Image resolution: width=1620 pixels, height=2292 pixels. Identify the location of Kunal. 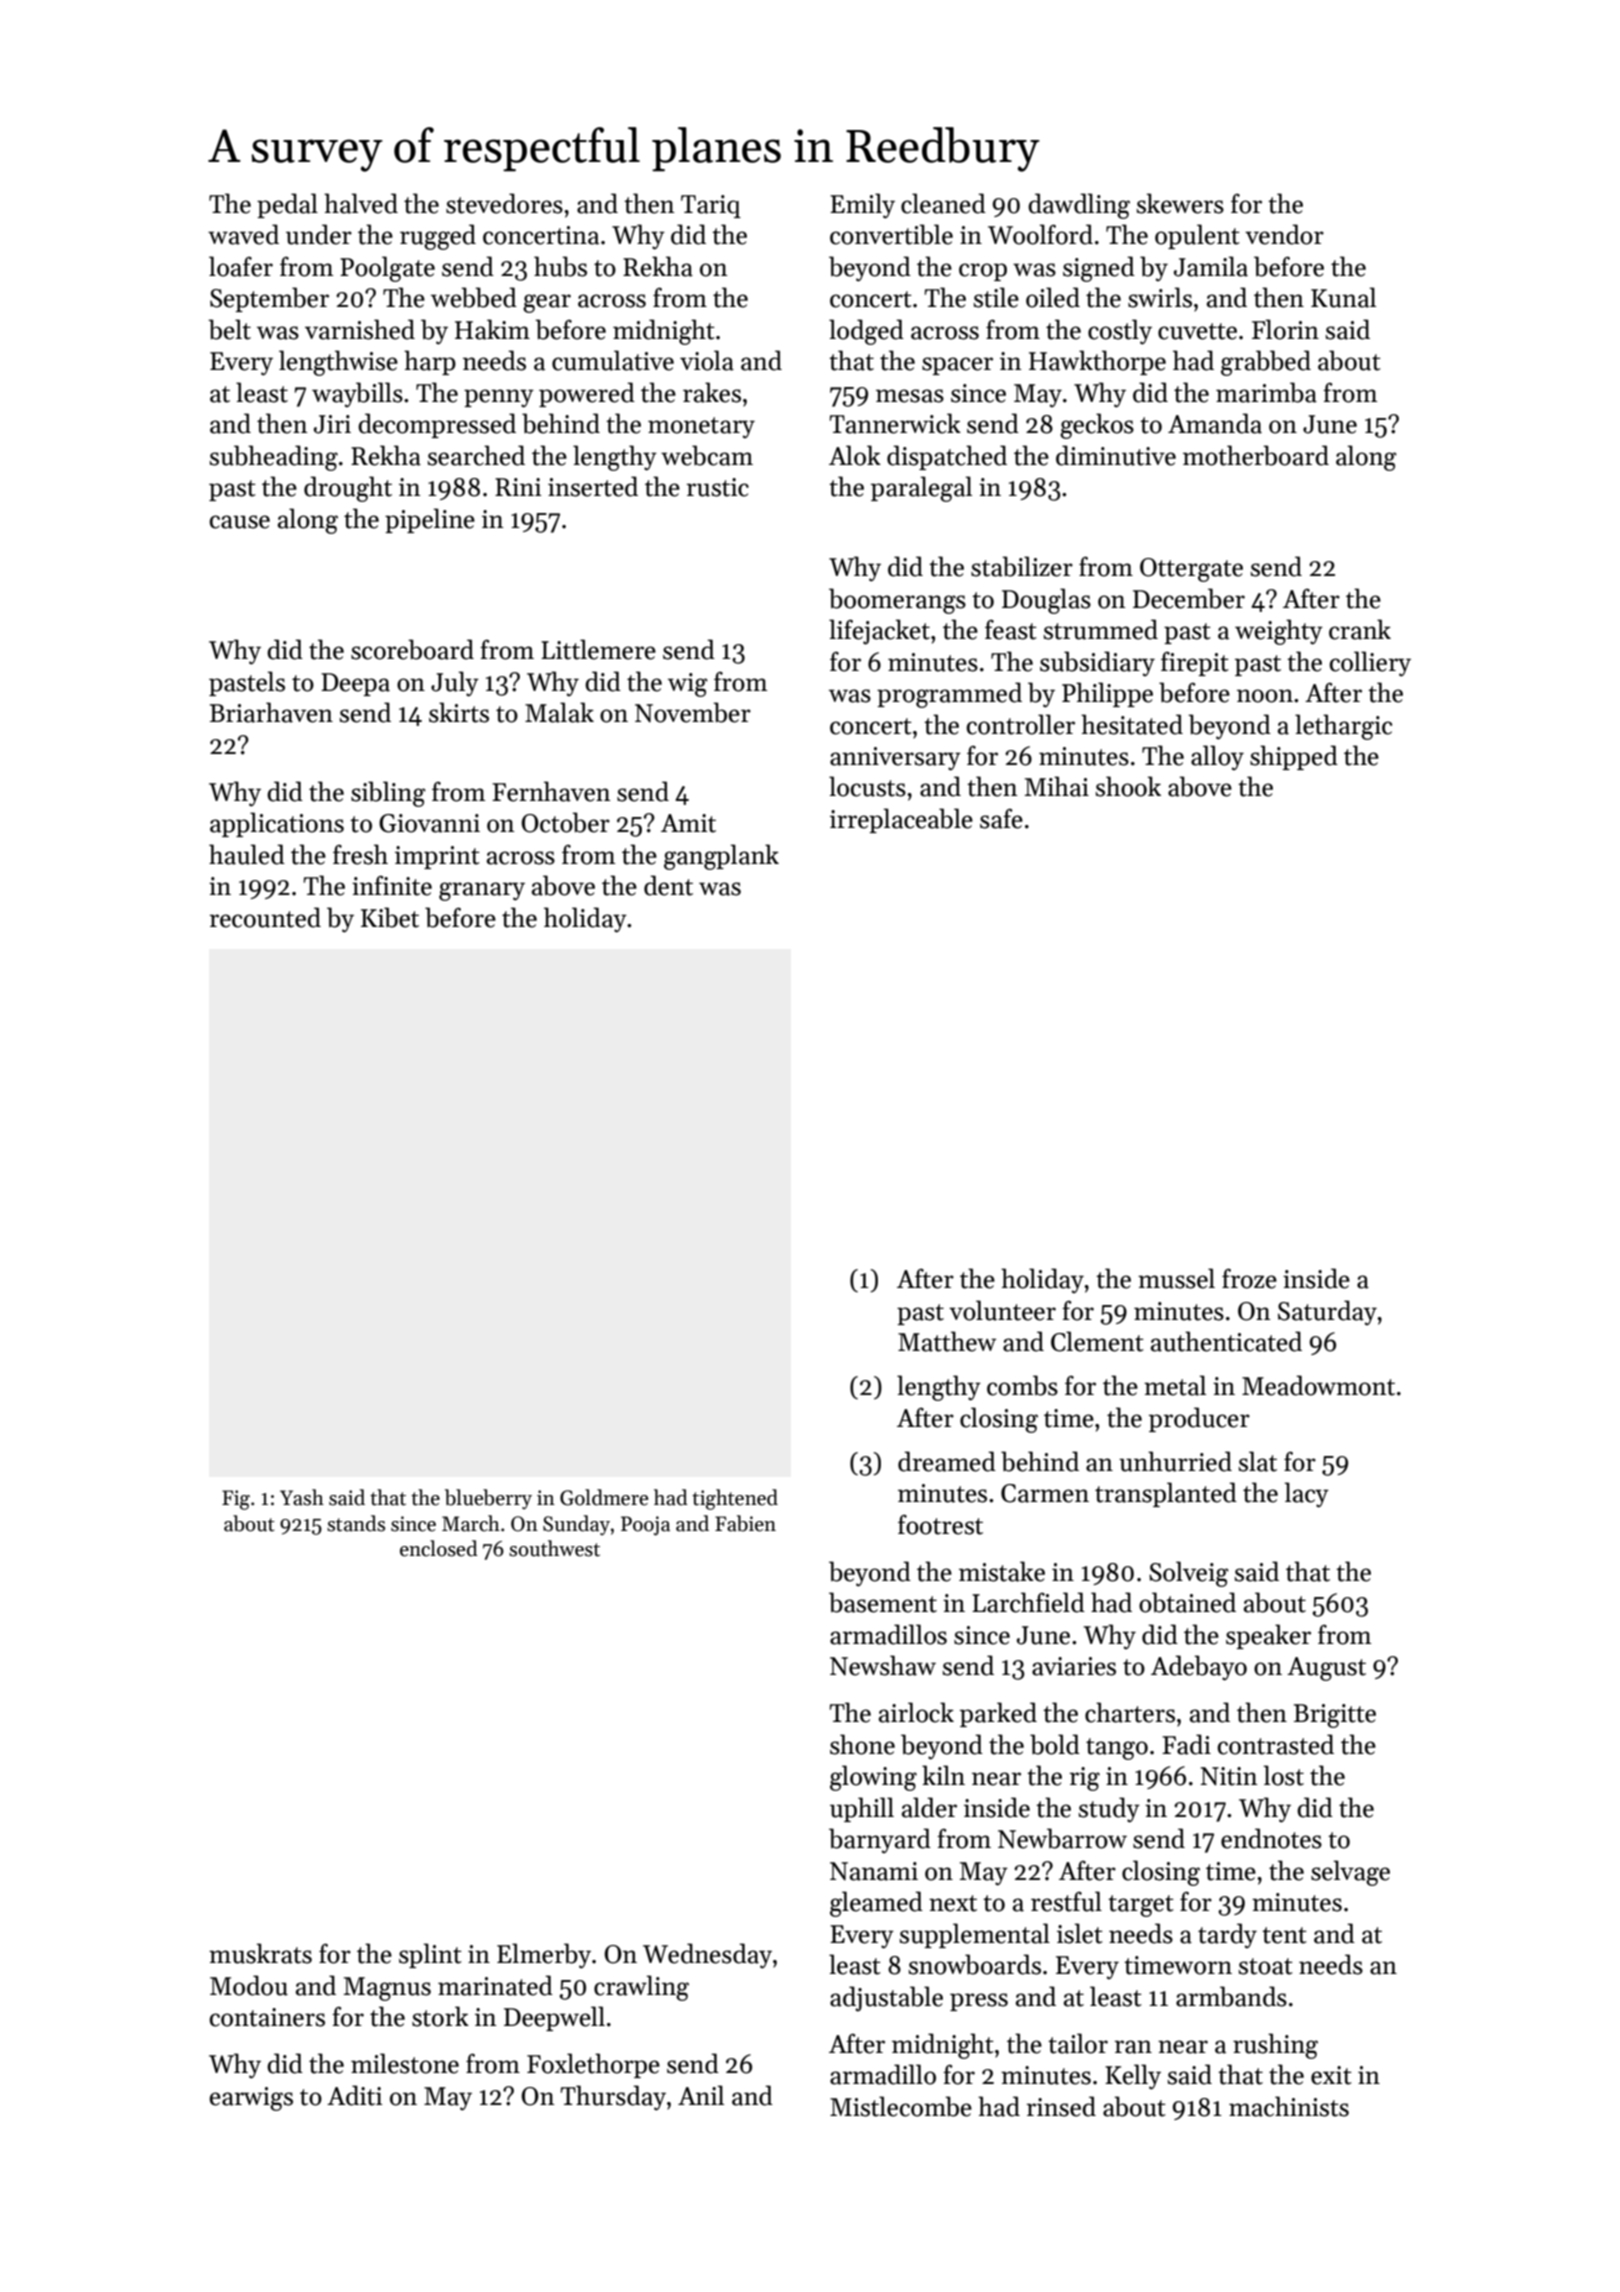
(1343, 297).
